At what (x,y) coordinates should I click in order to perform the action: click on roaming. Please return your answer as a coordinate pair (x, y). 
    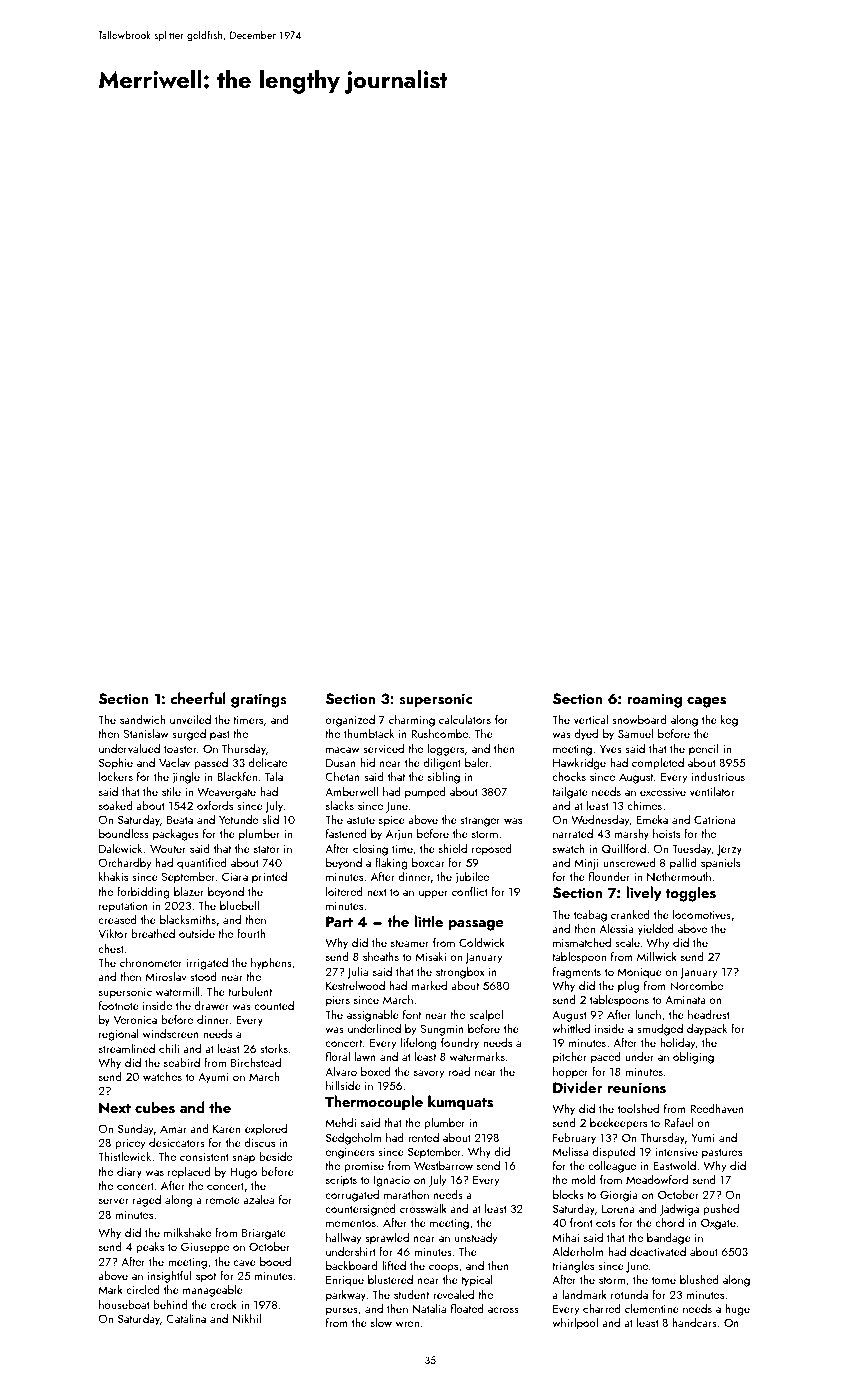
    Looking at the image, I should click on (654, 700).
